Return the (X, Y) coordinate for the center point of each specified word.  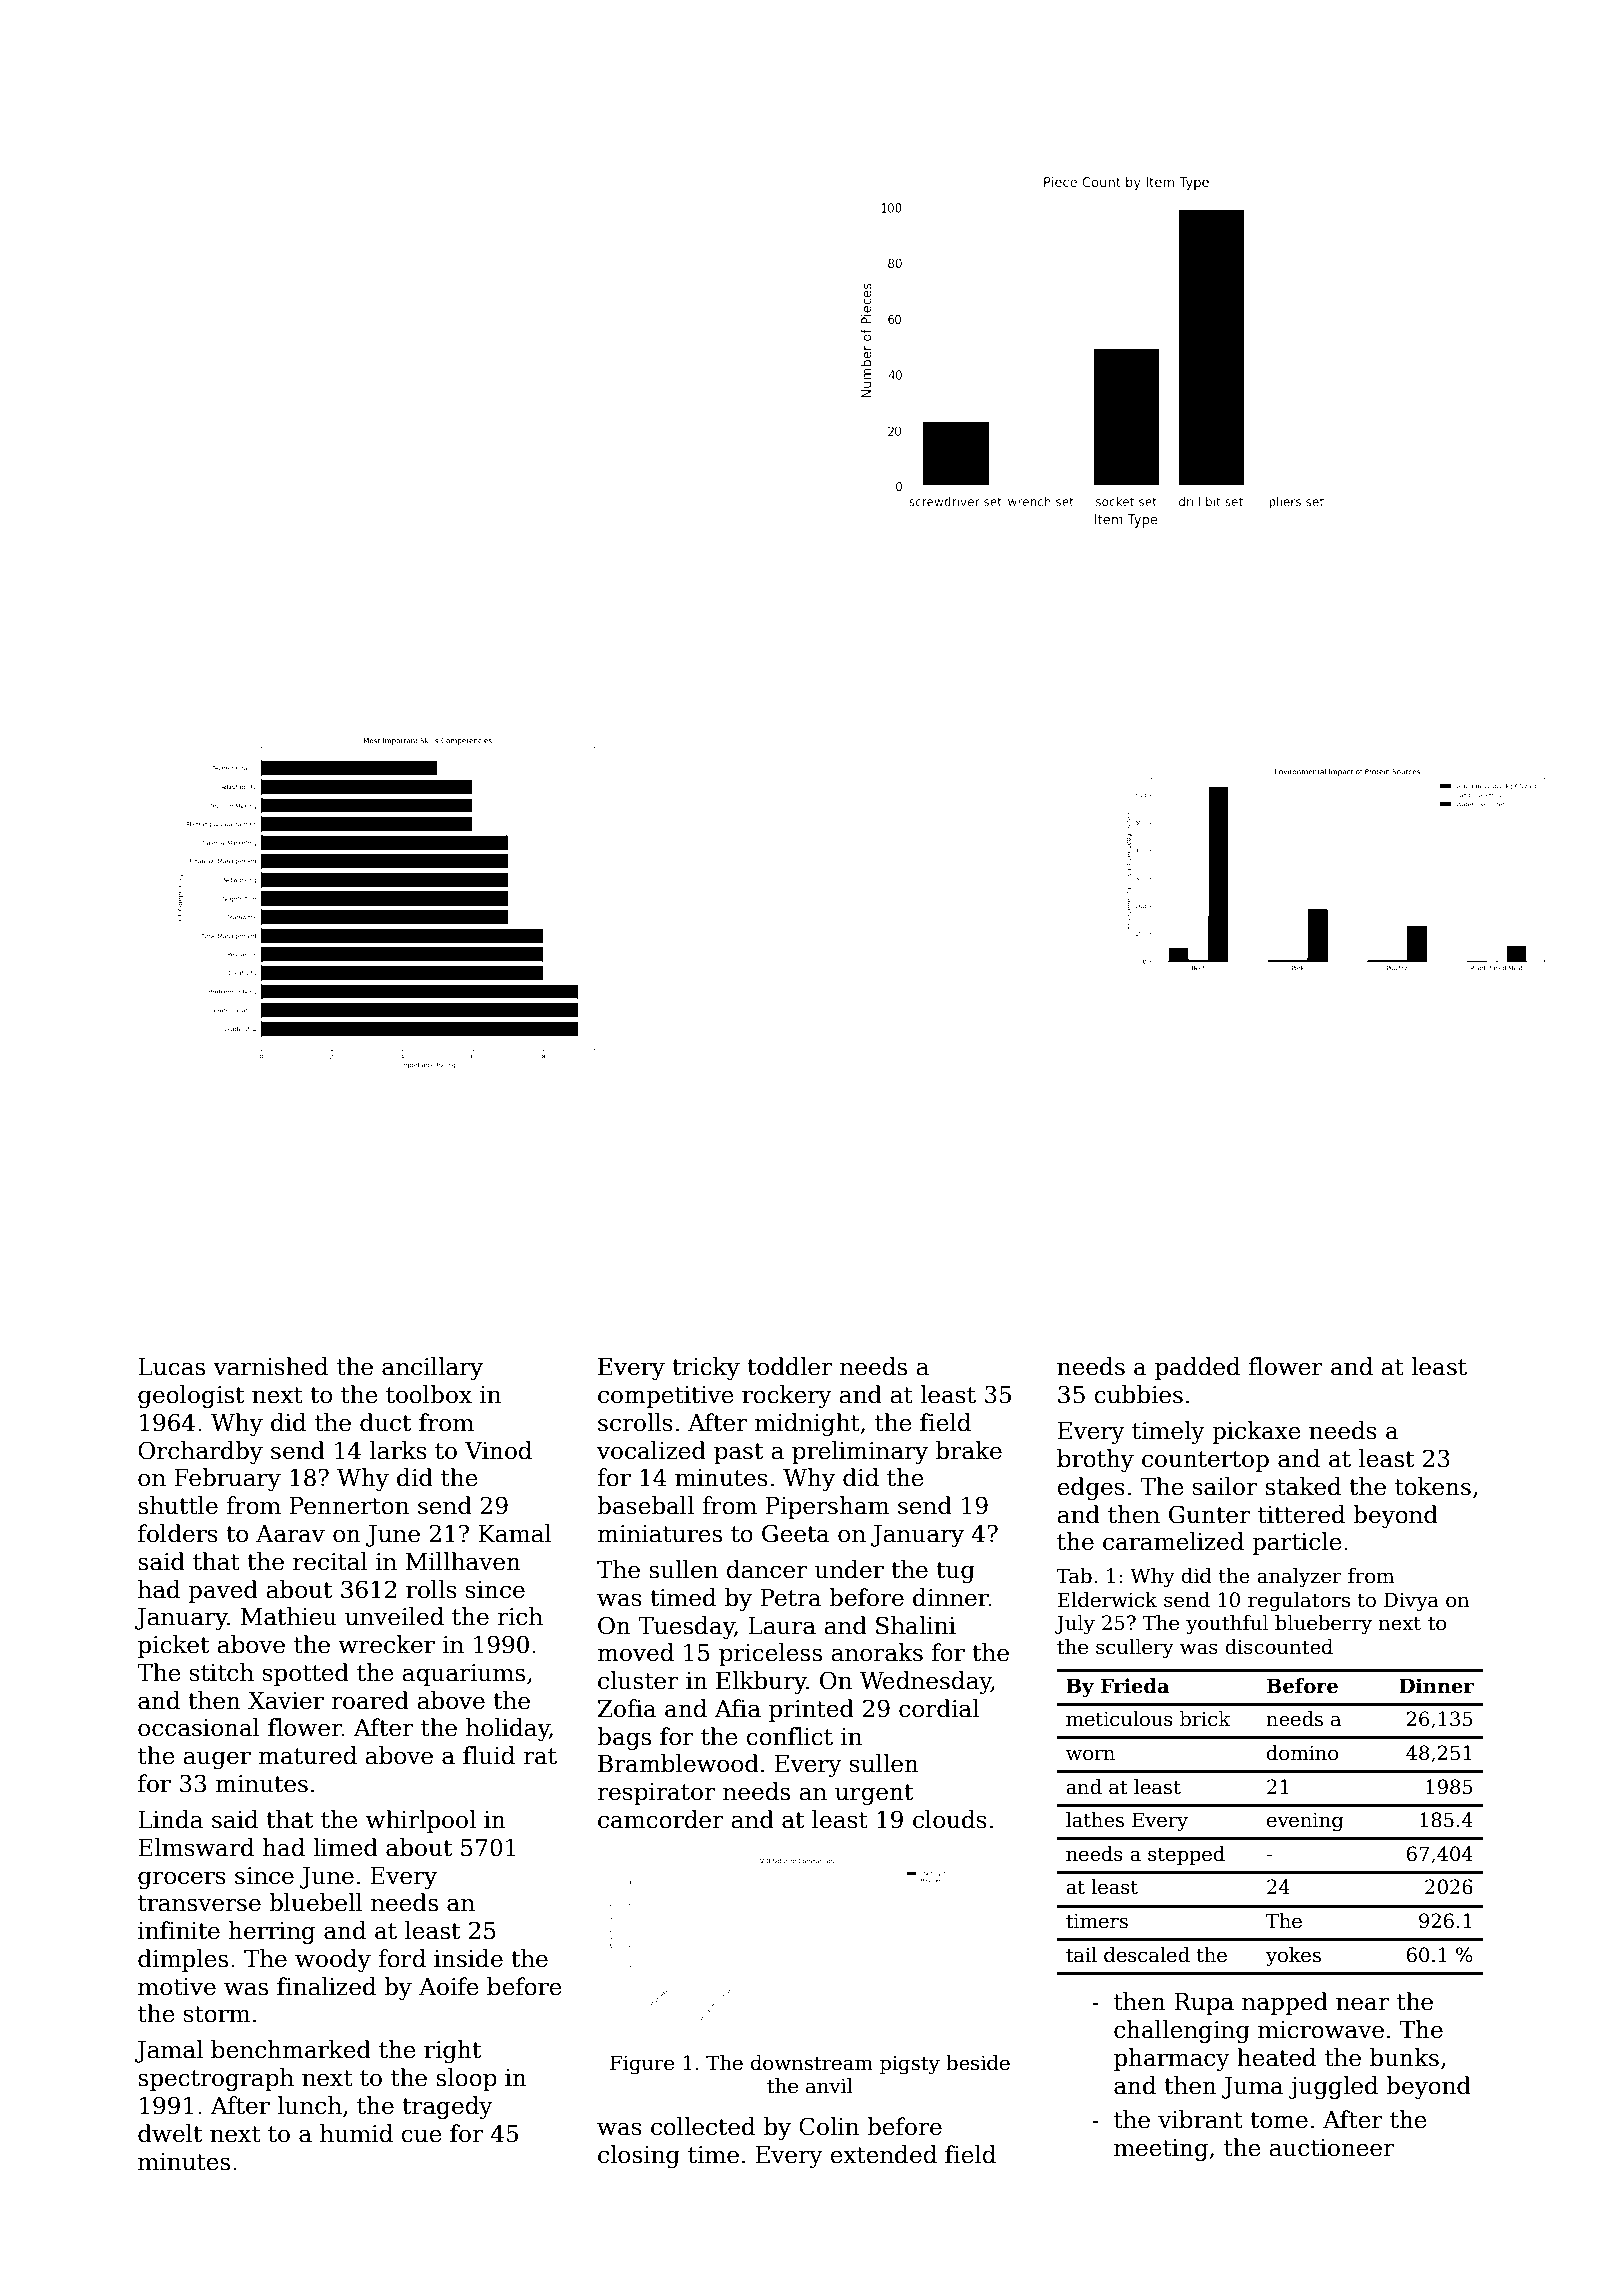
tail (1081, 1955)
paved (223, 1591)
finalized (326, 1986)
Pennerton (349, 1506)
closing (639, 2156)
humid (356, 2133)
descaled (1147, 1955)
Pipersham (827, 1507)
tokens (1433, 1486)
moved (635, 1652)
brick (1205, 1719)
